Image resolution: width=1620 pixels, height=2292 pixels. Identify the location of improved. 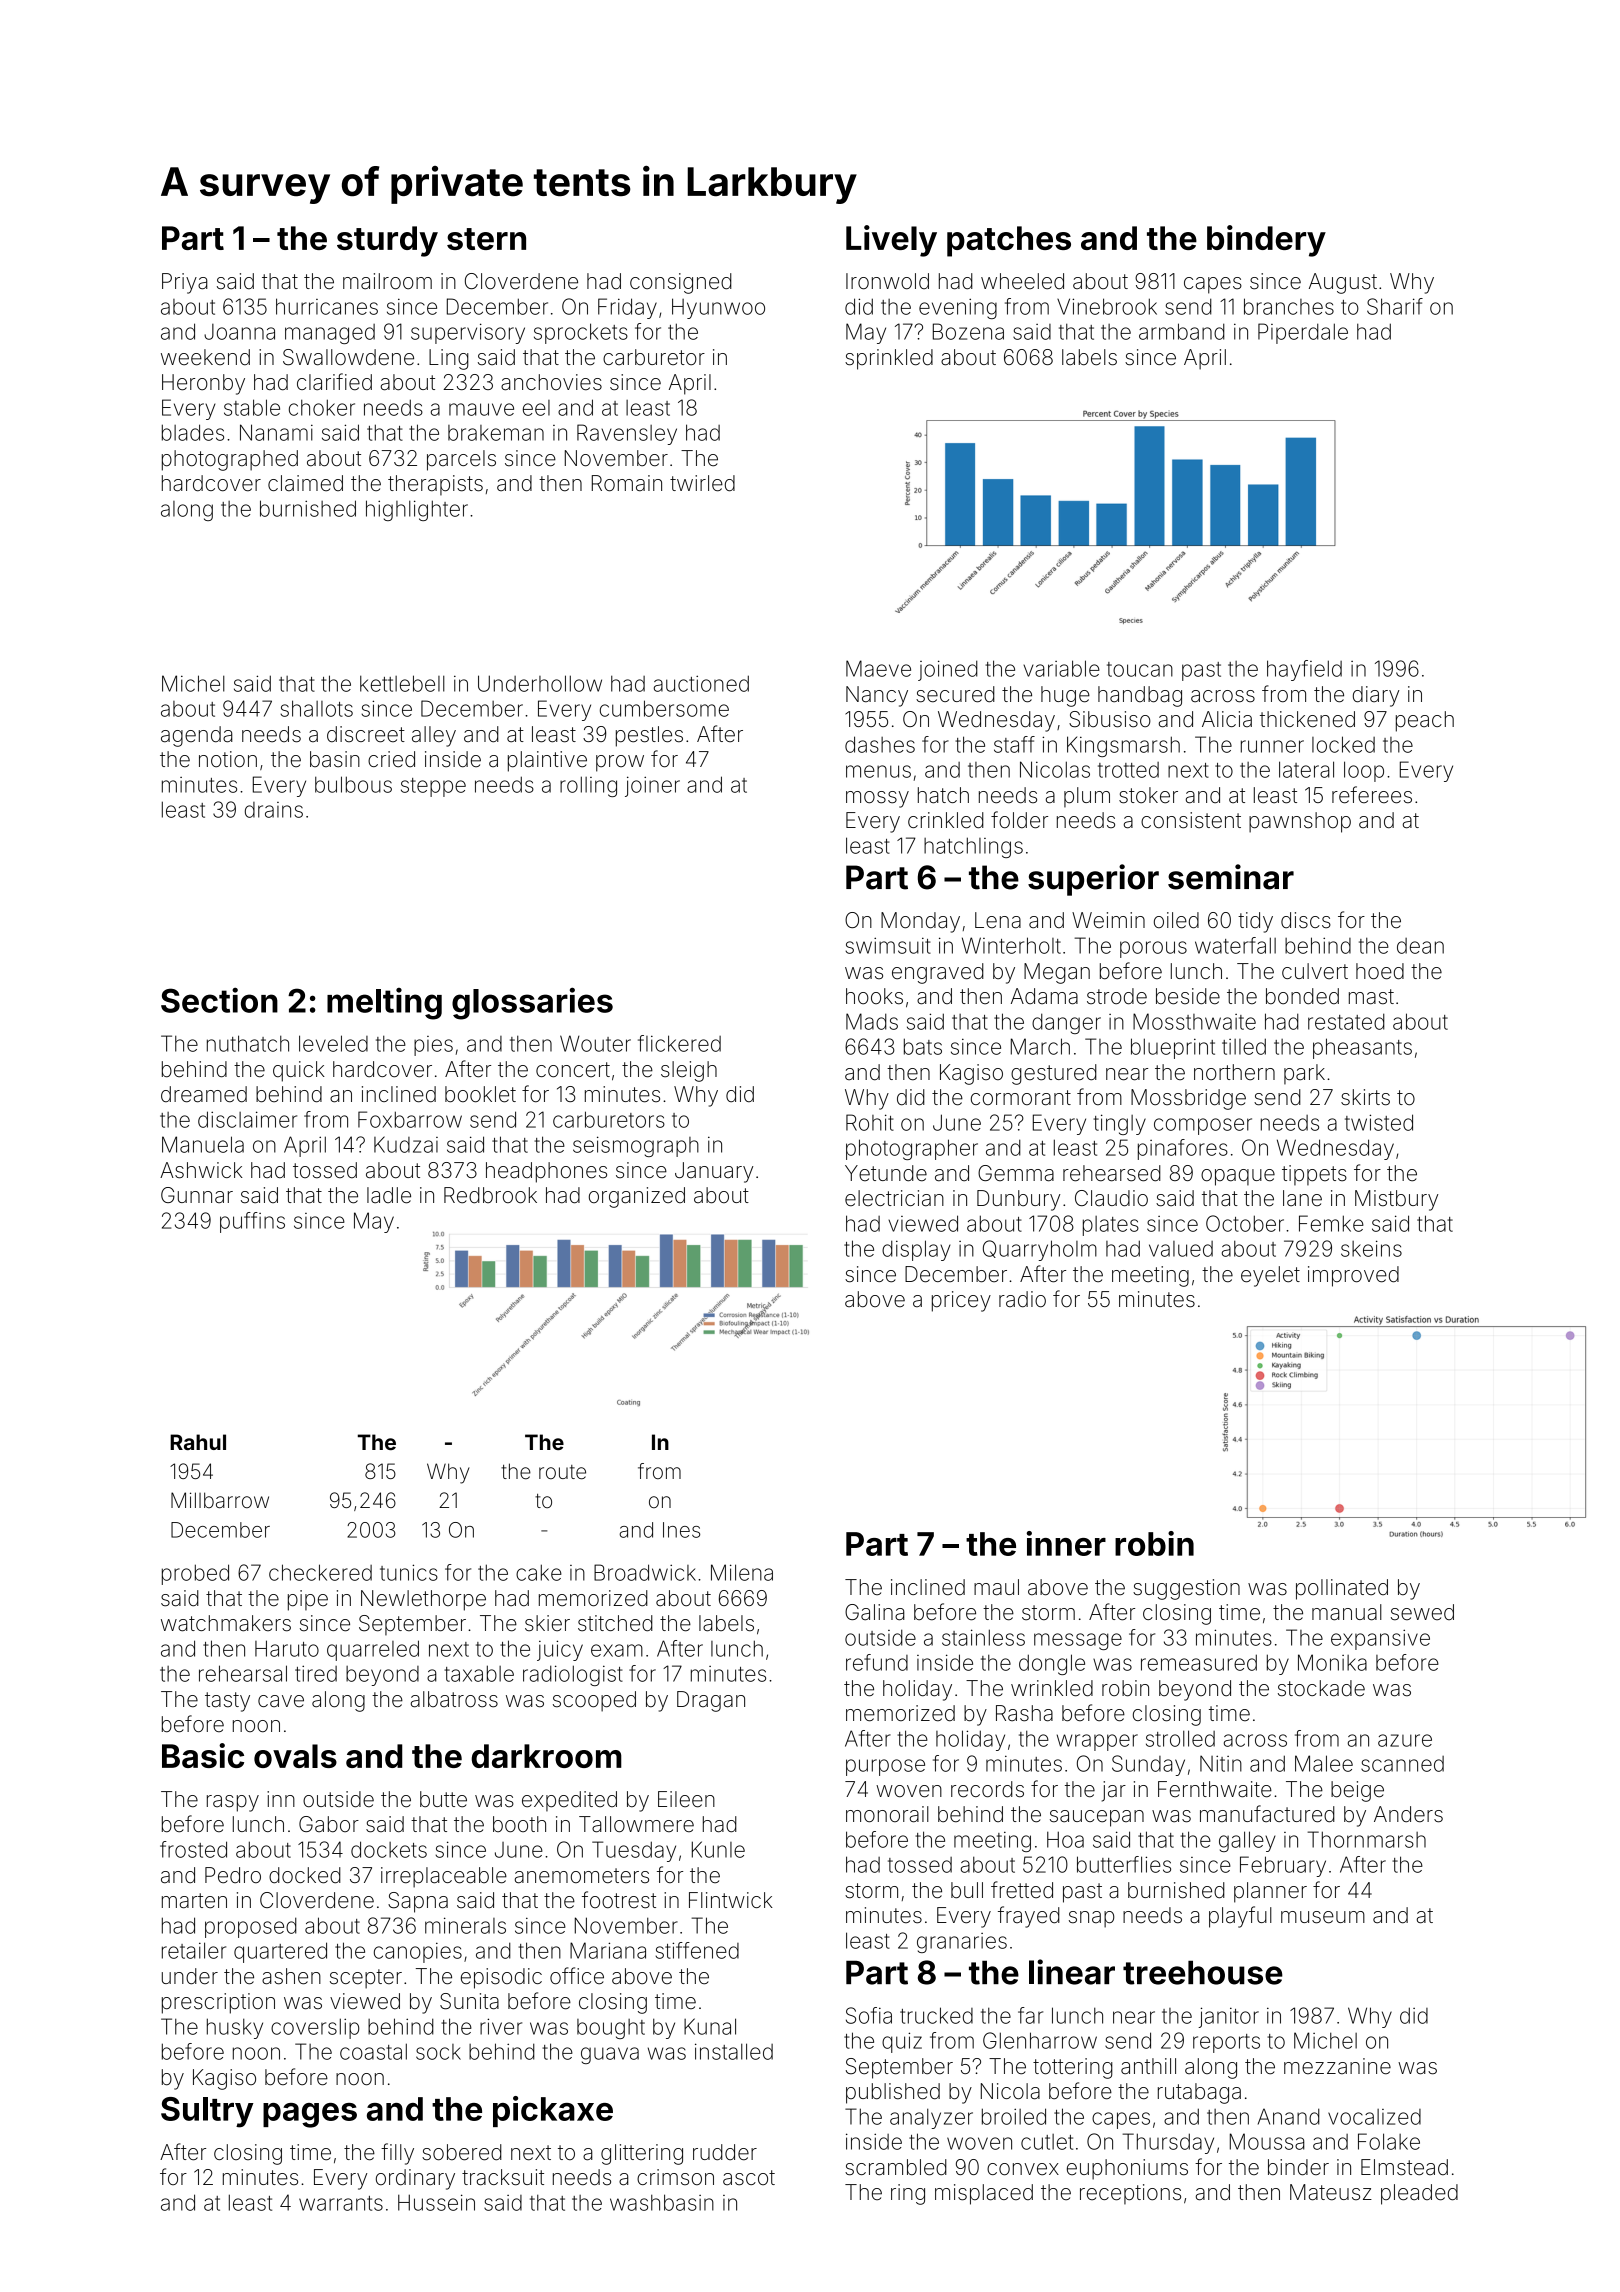
(1353, 1276).
